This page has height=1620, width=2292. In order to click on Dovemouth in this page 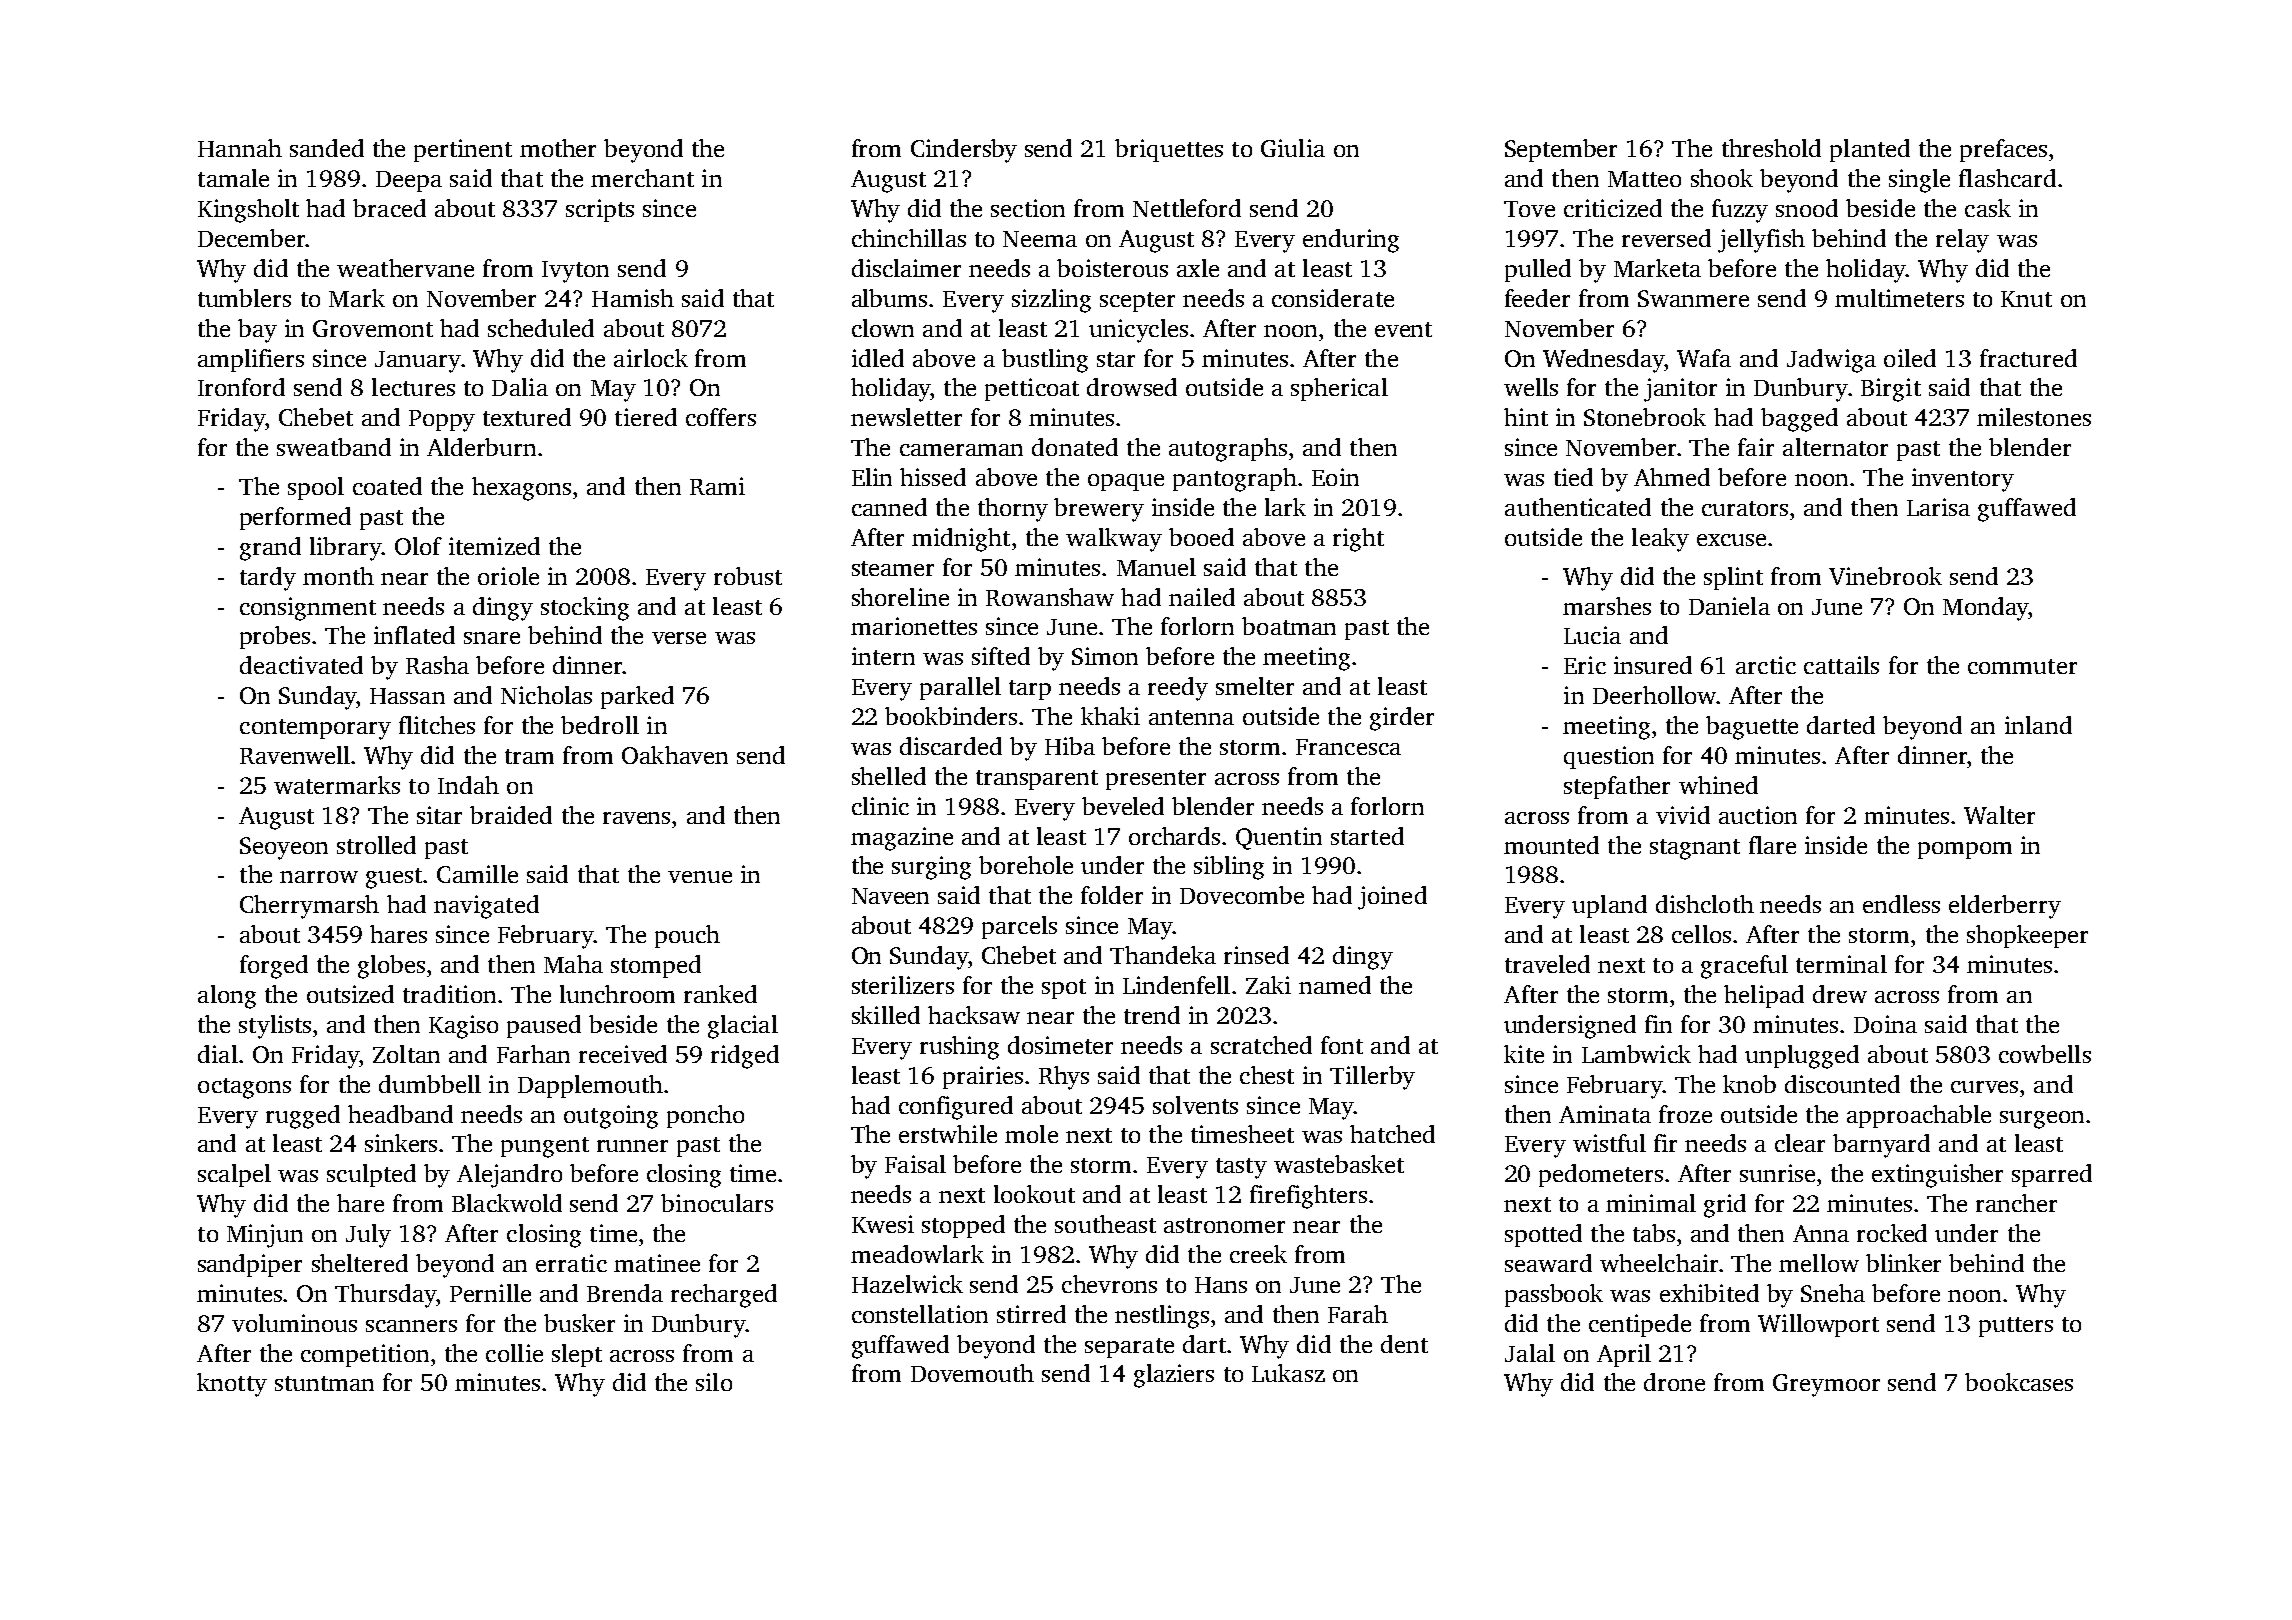, I will do `click(972, 1373)`.
